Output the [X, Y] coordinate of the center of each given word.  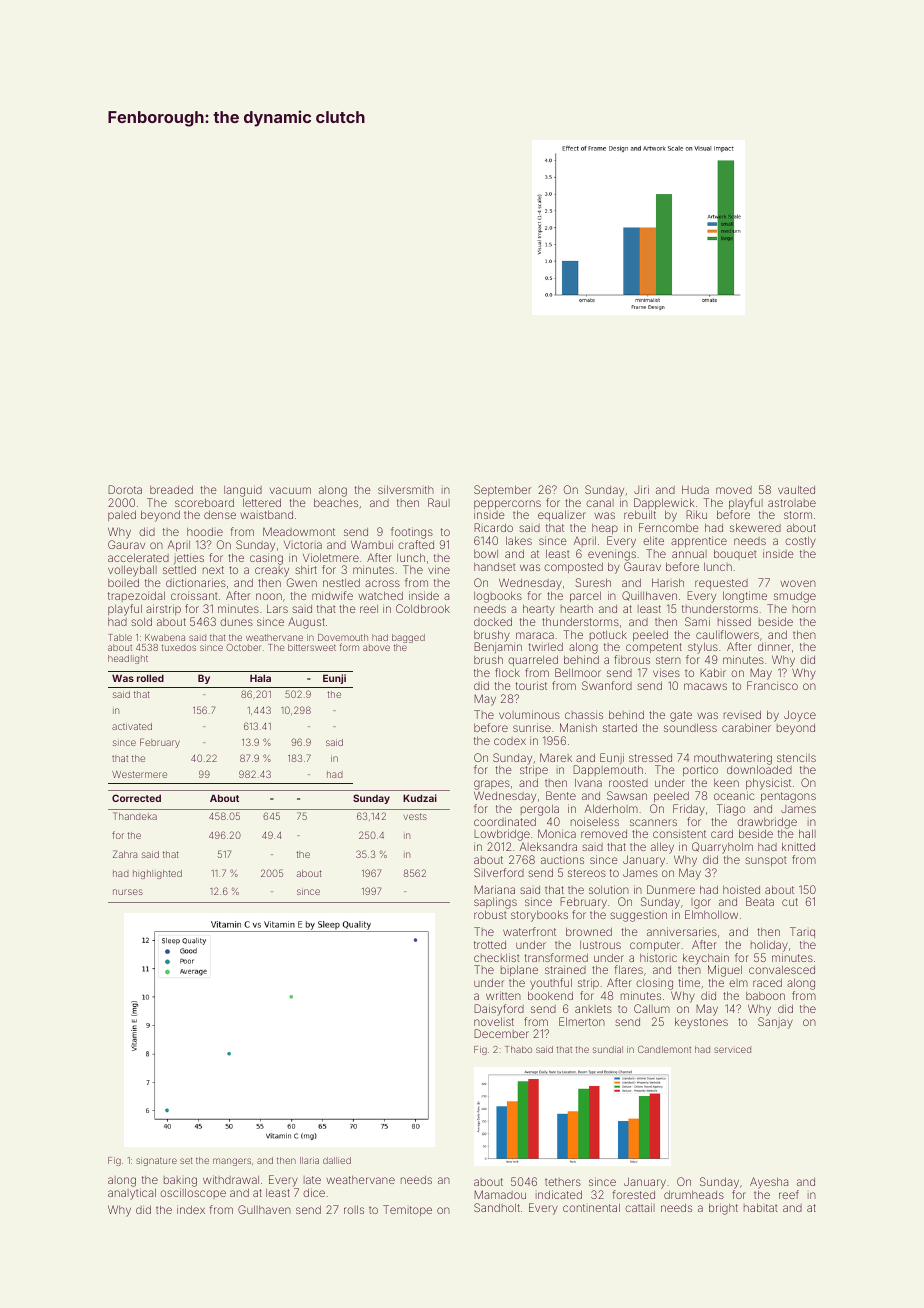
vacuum [290, 490]
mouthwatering [733, 759]
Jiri [641, 489]
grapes [492, 785]
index [191, 1209]
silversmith [406, 489]
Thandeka [135, 816]
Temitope [407, 1210]
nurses [128, 892]
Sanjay [775, 1023]
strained [565, 969]
